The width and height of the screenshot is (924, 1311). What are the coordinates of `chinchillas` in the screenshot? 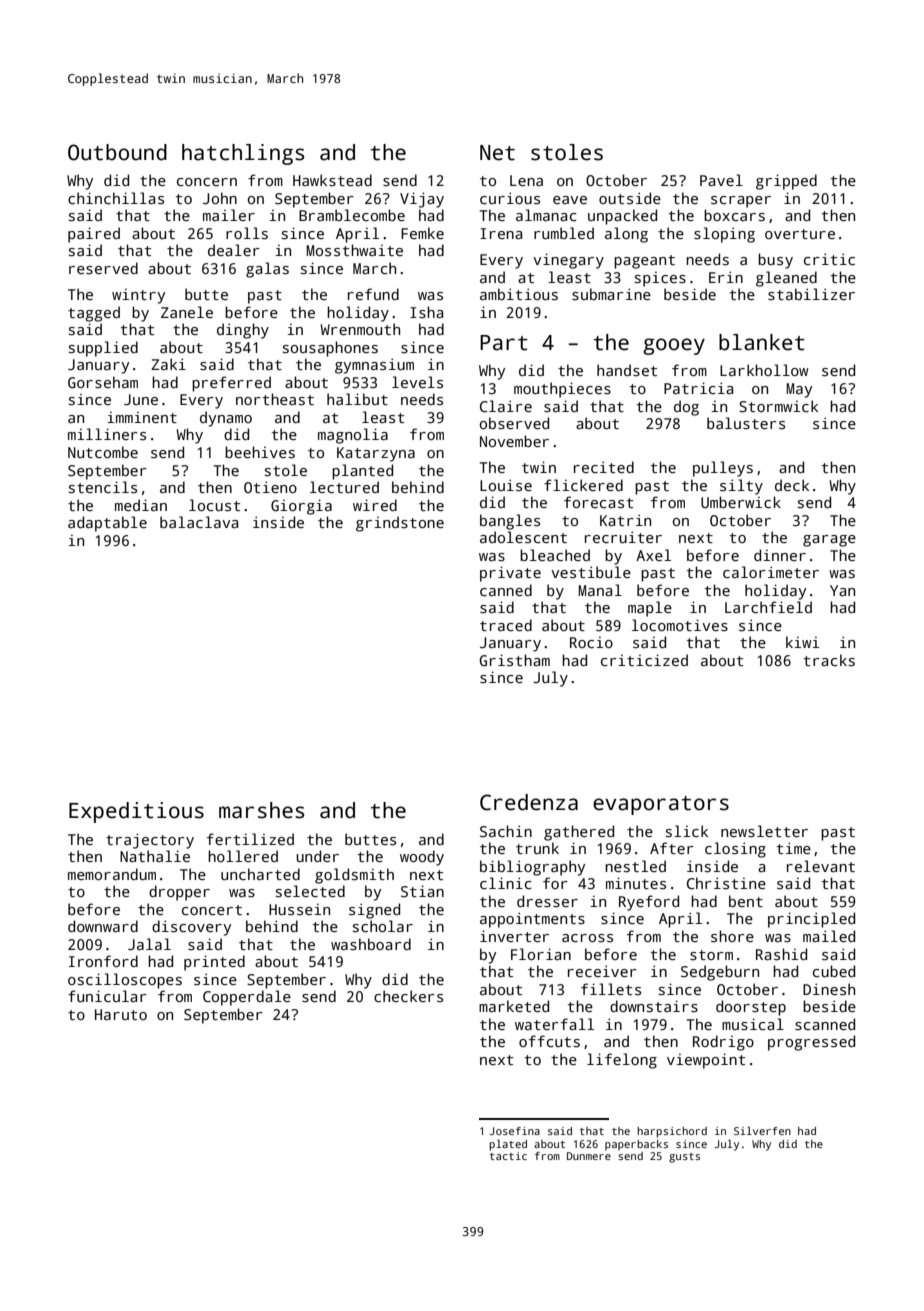 It's located at (116, 198).
